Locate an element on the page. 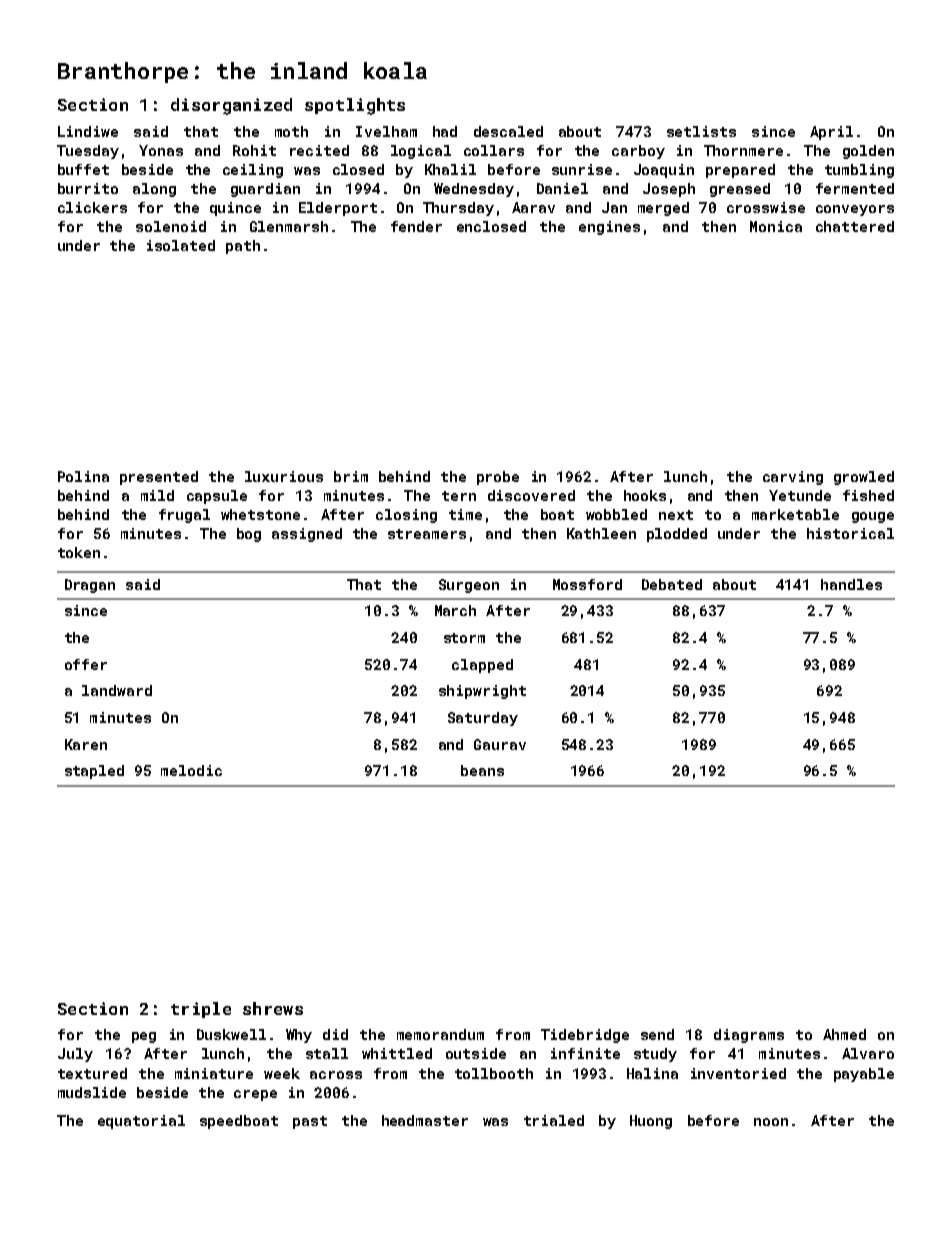  Gaurav is located at coordinates (500, 744).
